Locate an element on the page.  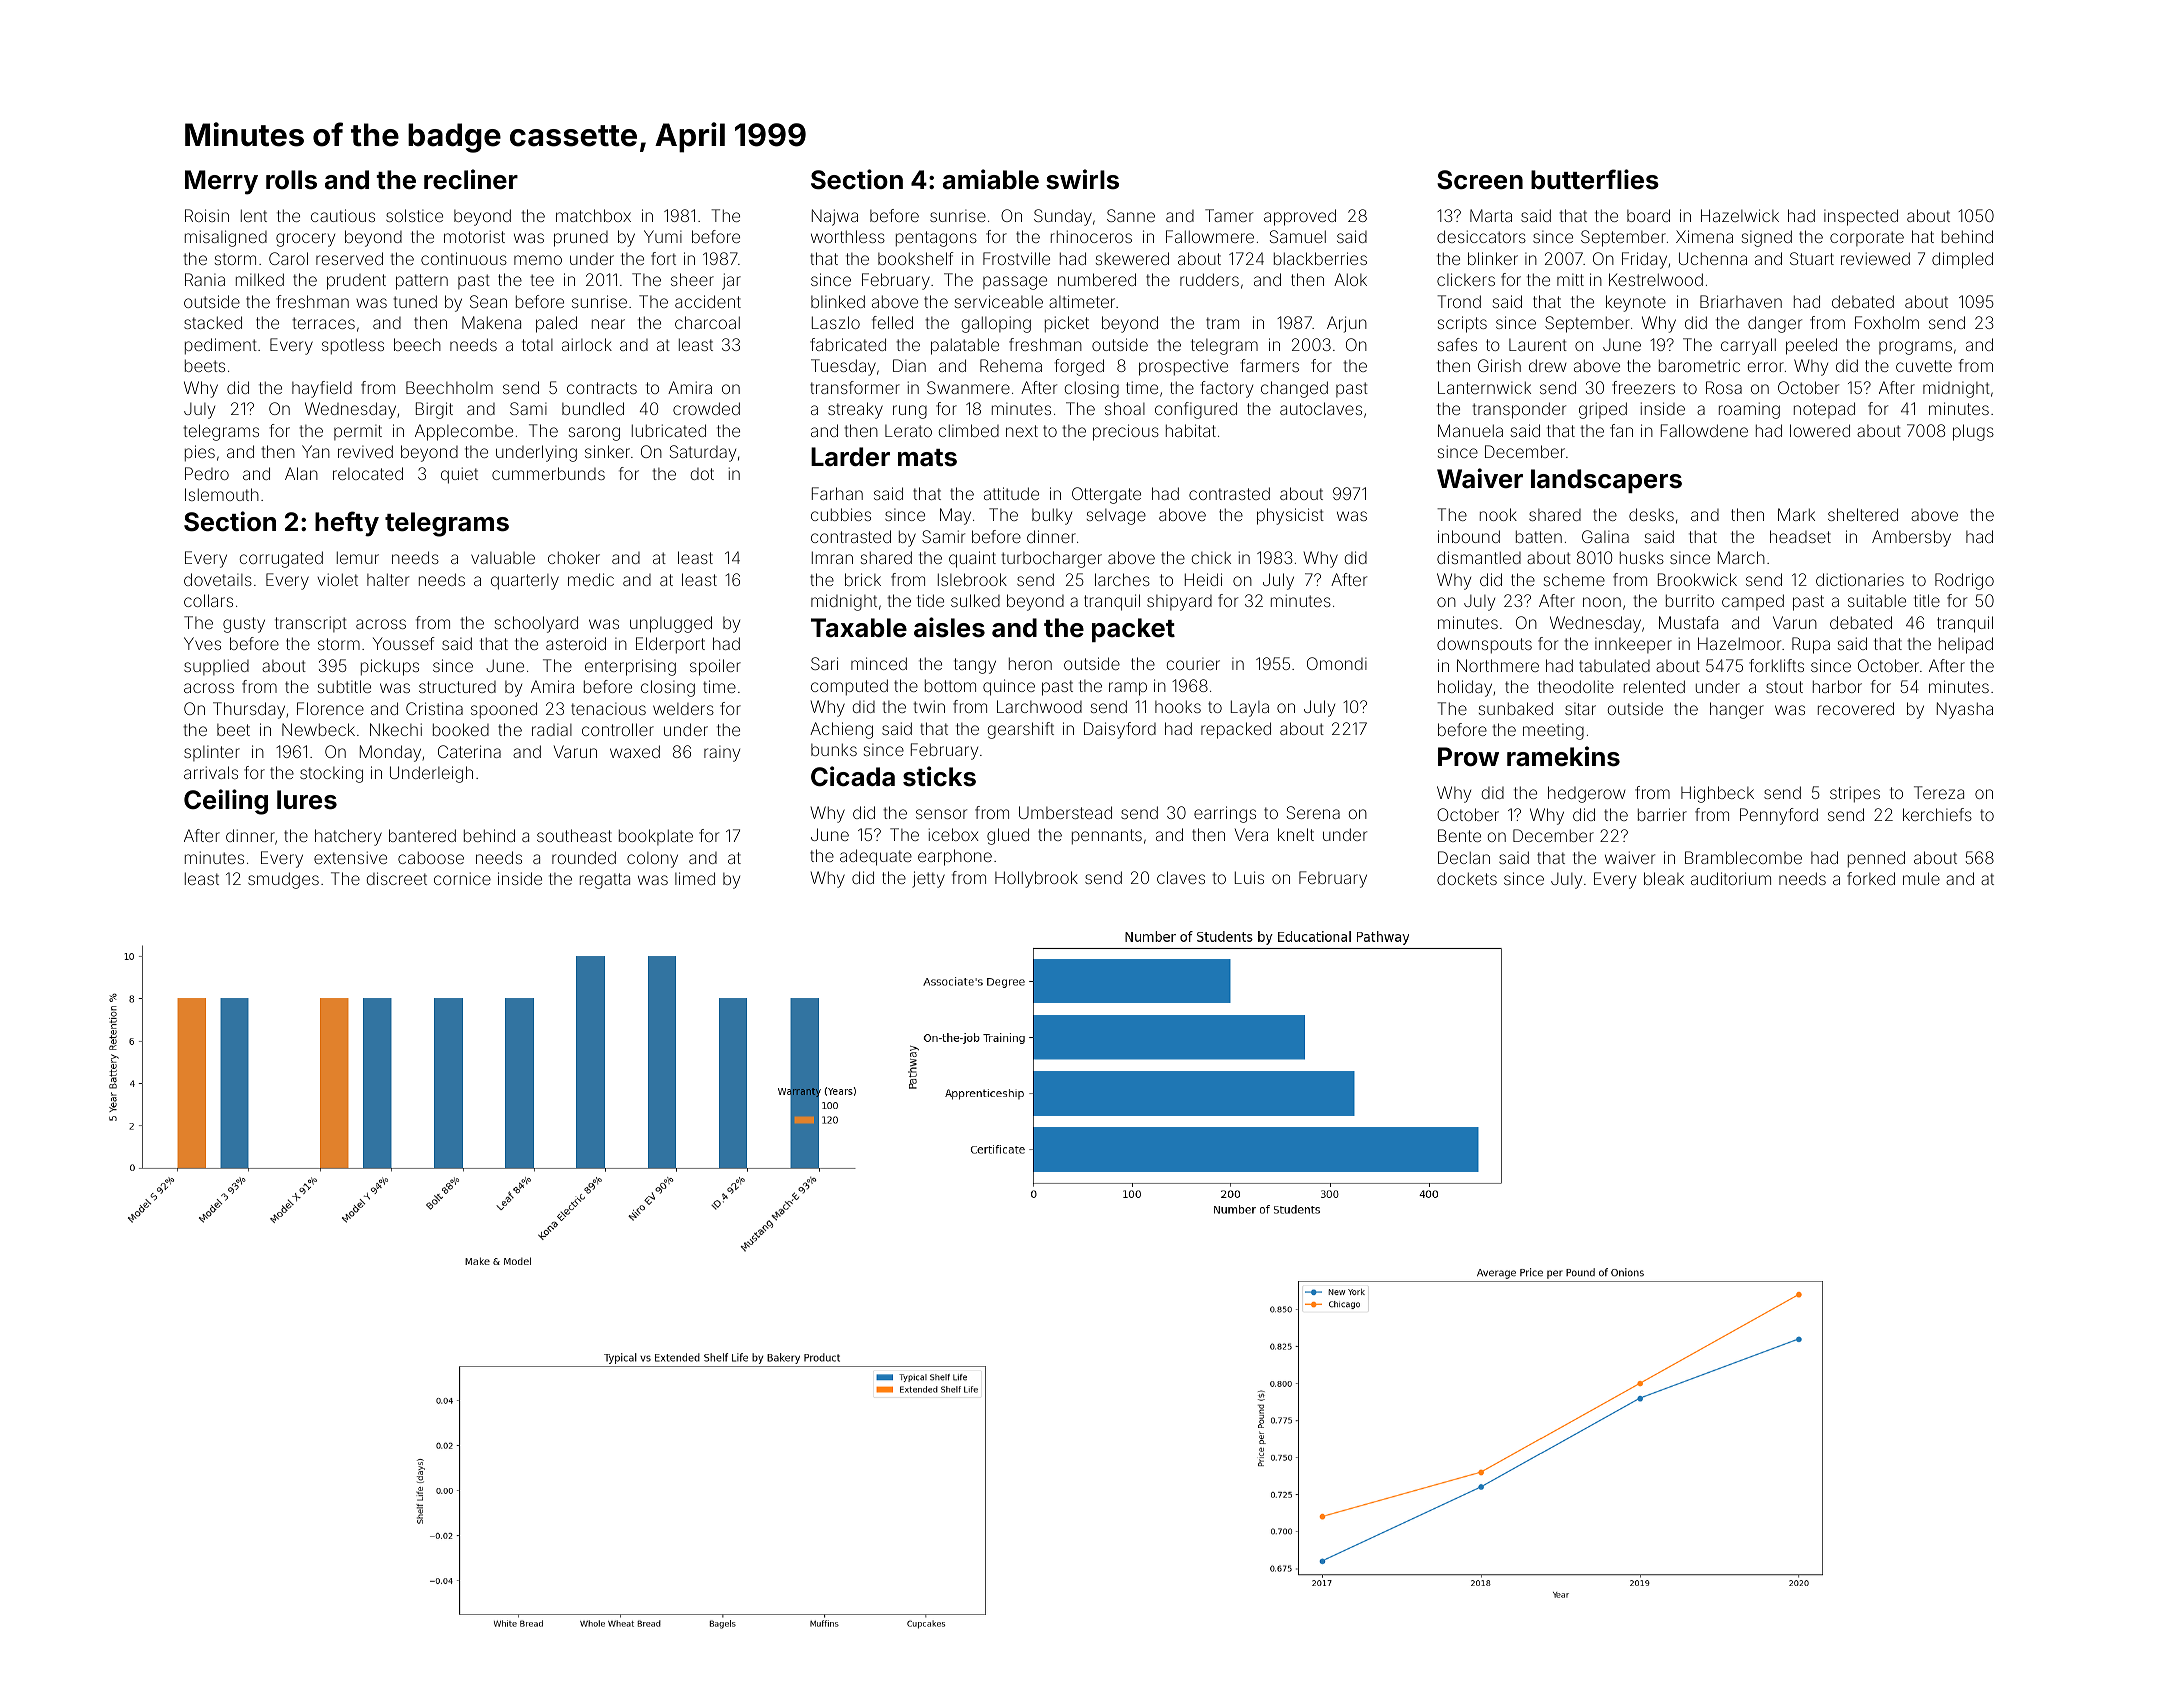
splinter is located at coordinates (212, 753).
